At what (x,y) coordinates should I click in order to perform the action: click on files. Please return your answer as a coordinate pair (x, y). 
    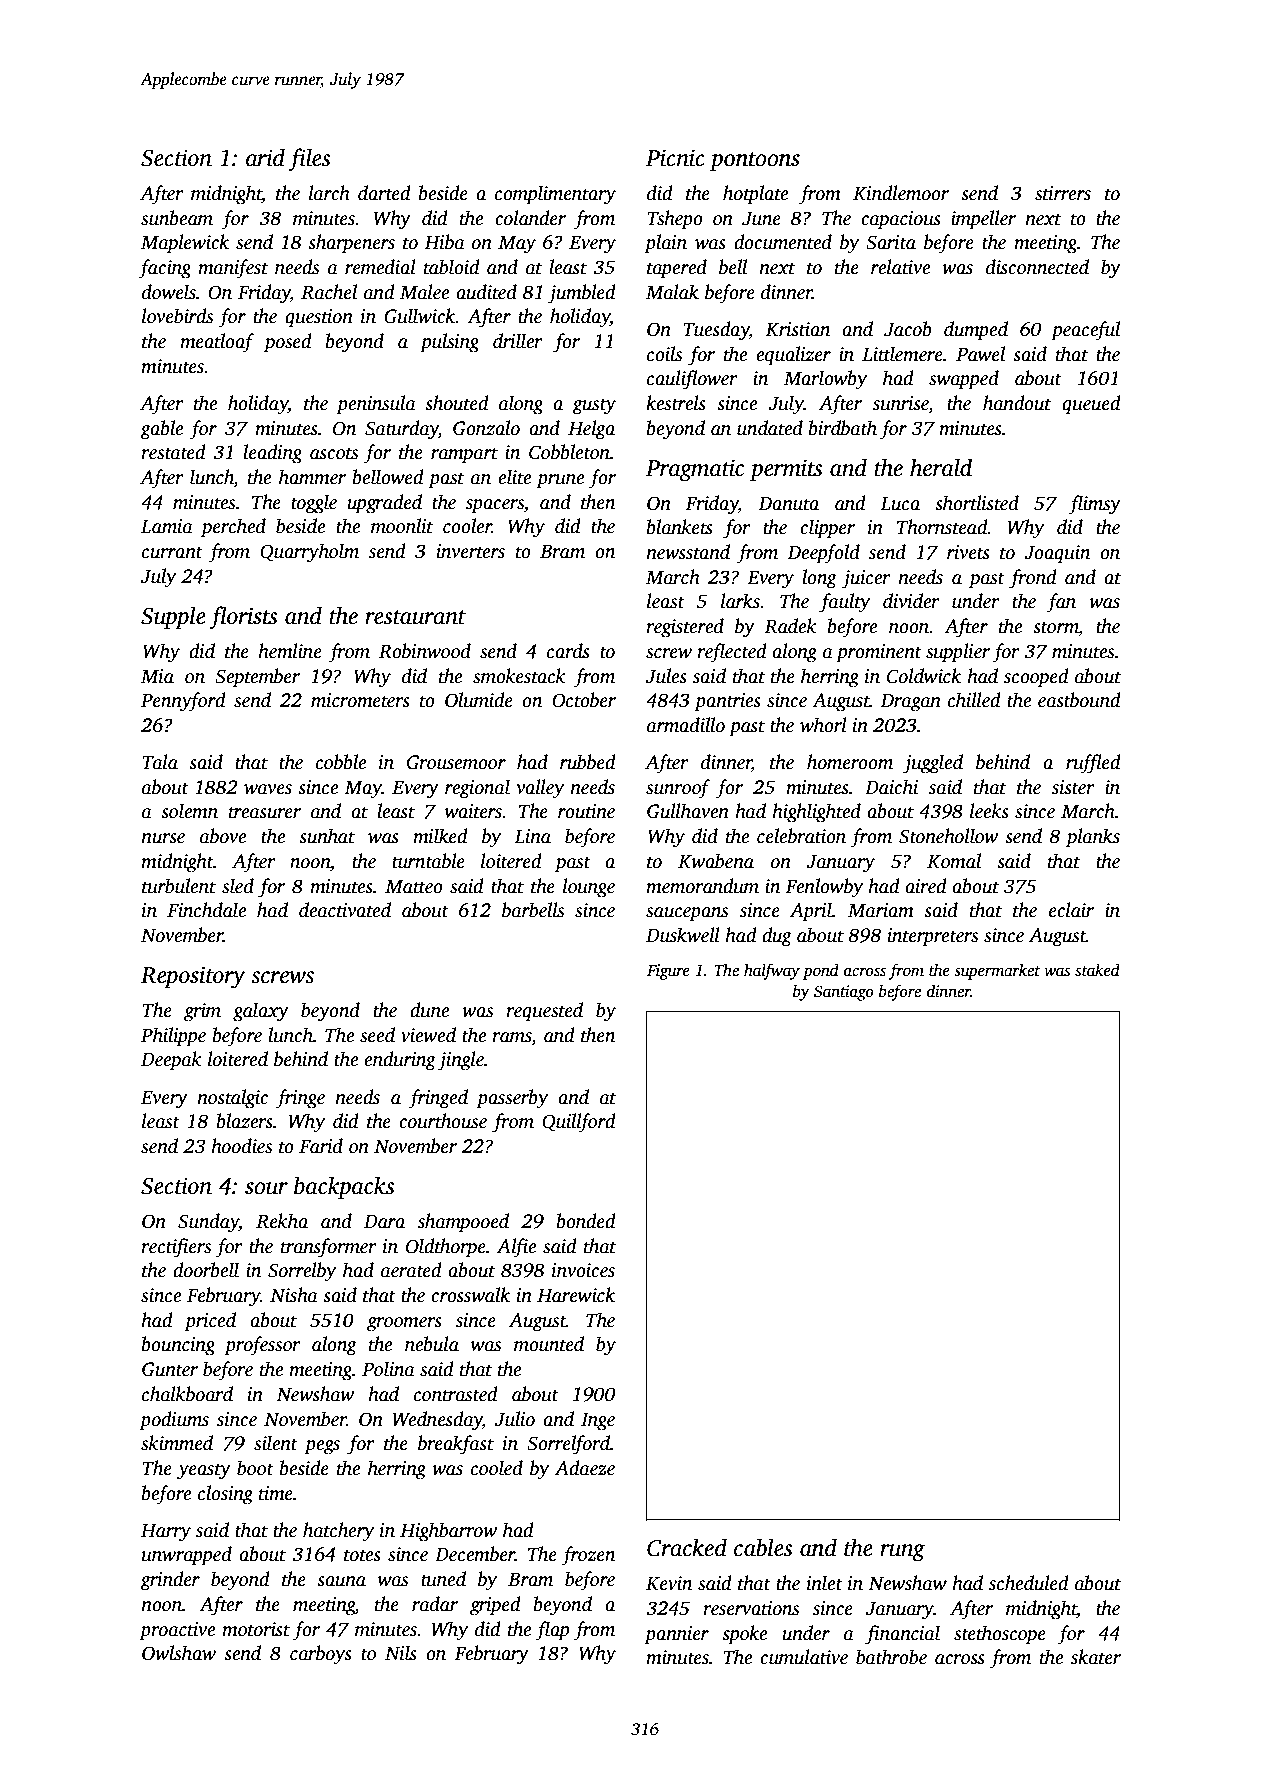
    Looking at the image, I should click on (309, 160).
